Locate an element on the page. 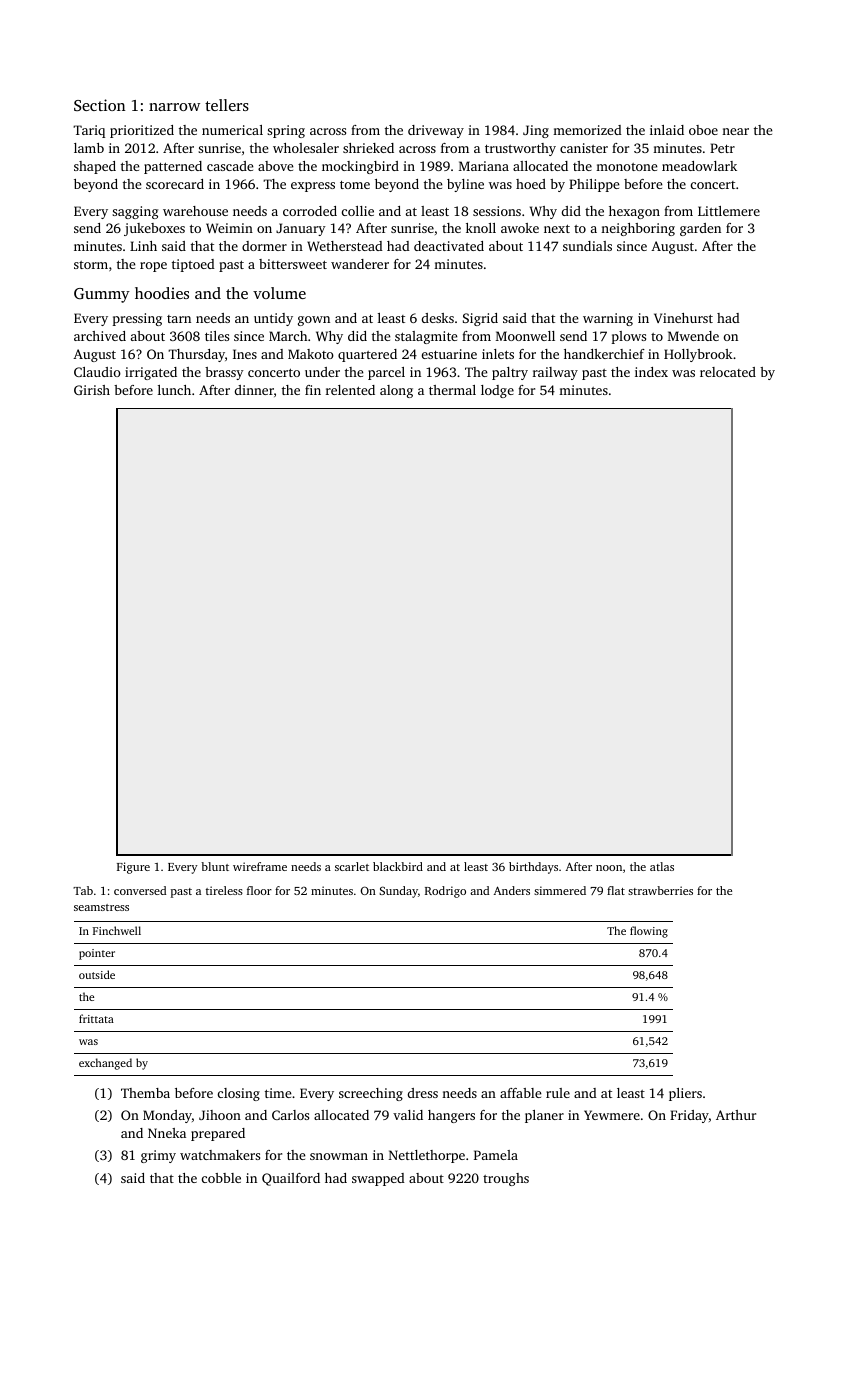 Image resolution: width=849 pixels, height=1400 pixels. Themba is located at coordinates (145, 1093).
